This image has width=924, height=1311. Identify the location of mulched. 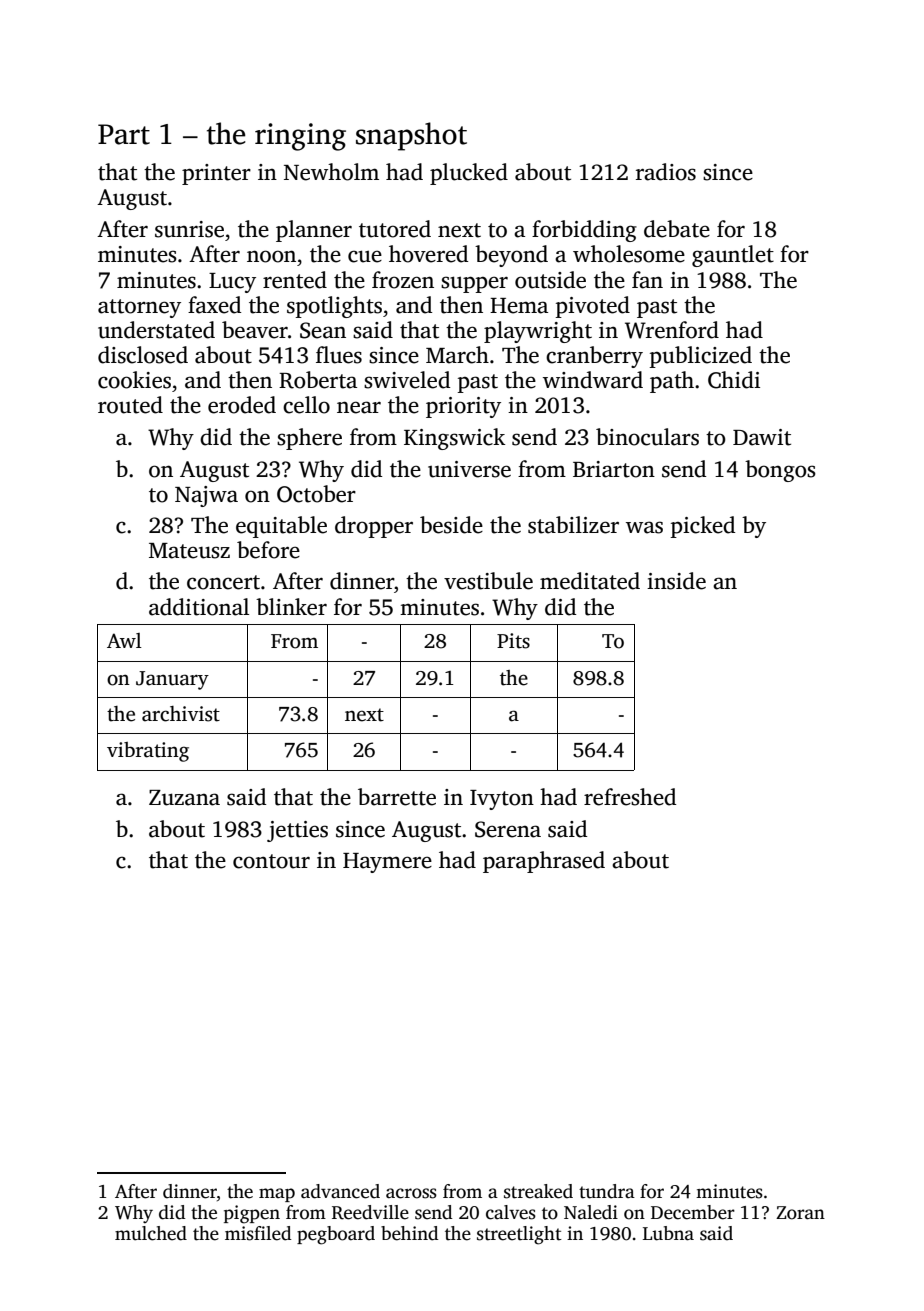
(151, 1233).
